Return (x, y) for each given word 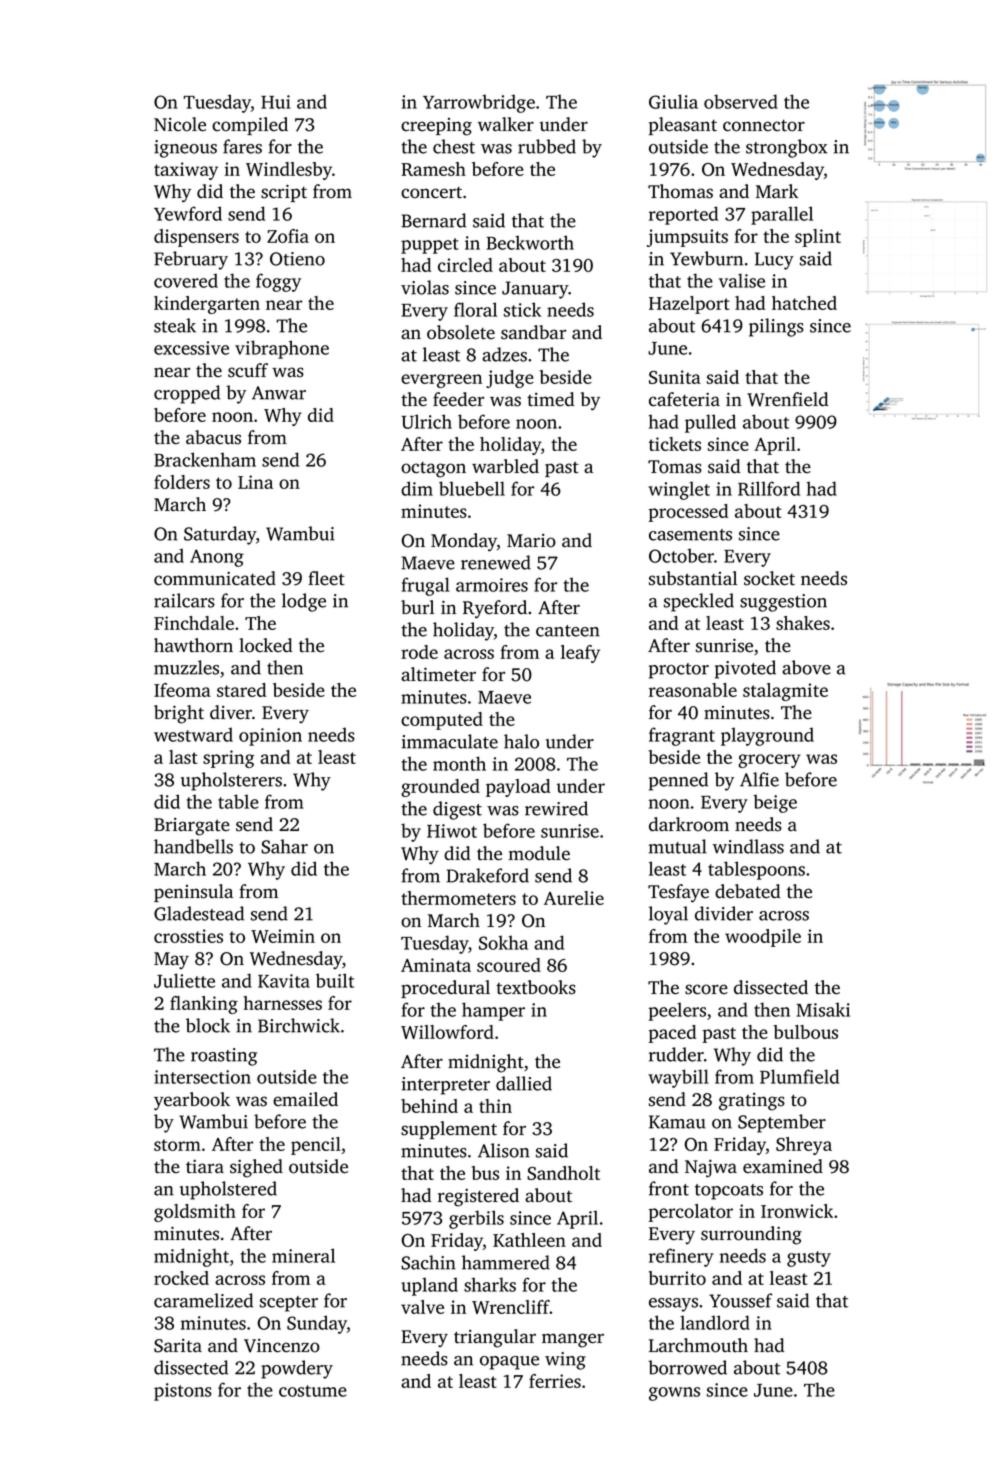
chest (454, 146)
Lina (255, 482)
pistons (183, 1392)
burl (417, 607)
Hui (276, 102)
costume (313, 1391)
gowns (674, 1394)
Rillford (769, 488)
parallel (782, 215)
